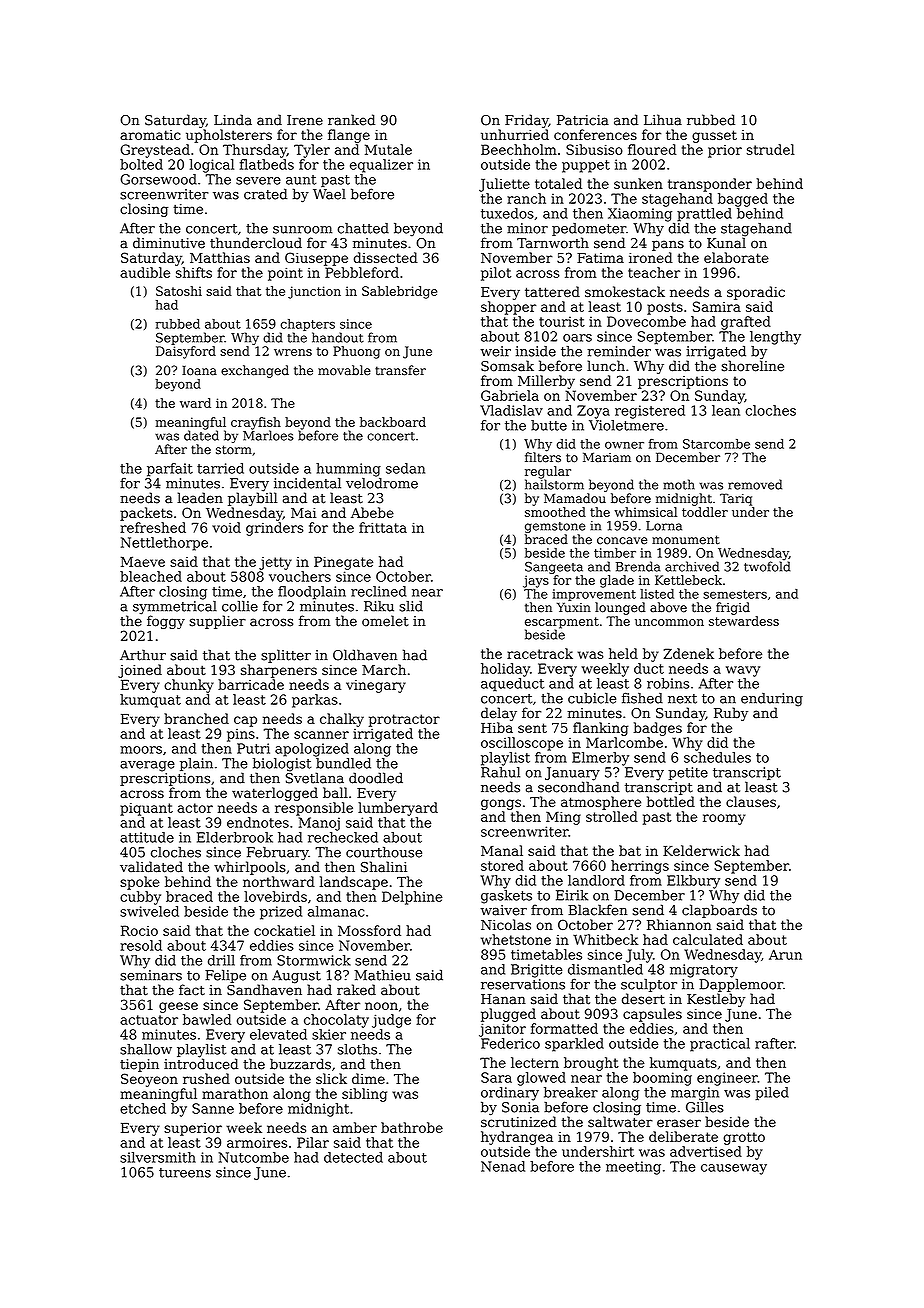 This page has height=1308, width=924. What do you see at coordinates (220, 257) in the page?
I see `Matthias` at bounding box center [220, 257].
